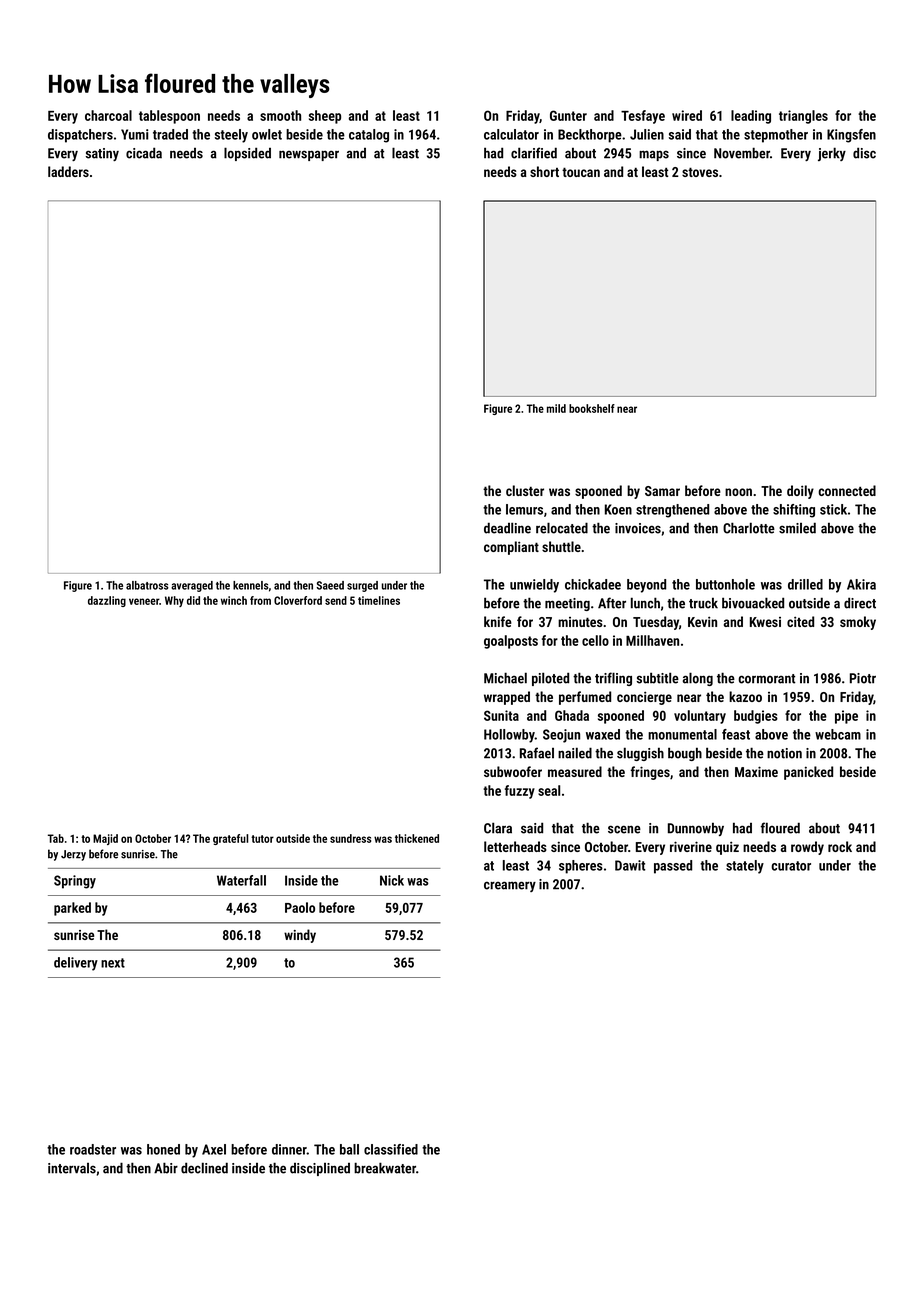 Image resolution: width=924 pixels, height=1308 pixels. I want to click on averaged, so click(192, 586).
